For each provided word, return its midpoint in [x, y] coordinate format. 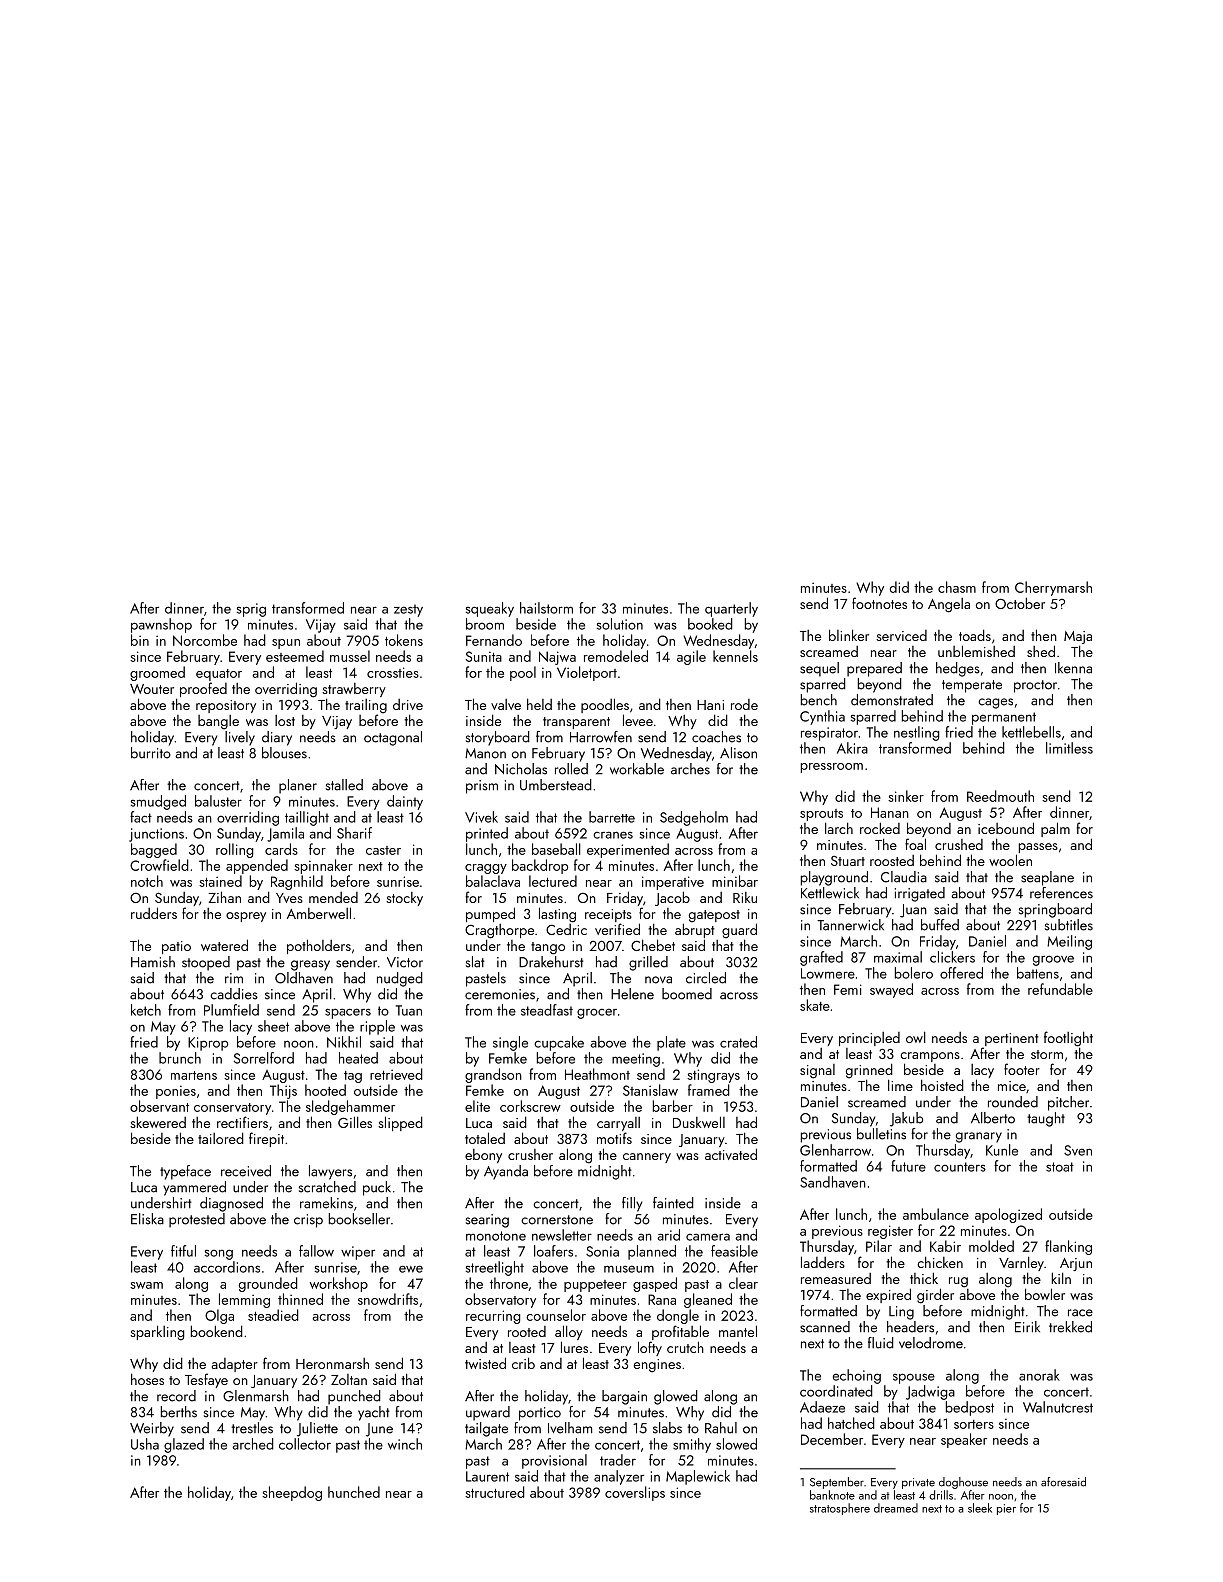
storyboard [498, 738]
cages [995, 703]
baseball [556, 849]
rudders [154, 913]
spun [286, 644]
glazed [184, 1445]
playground [834, 878]
